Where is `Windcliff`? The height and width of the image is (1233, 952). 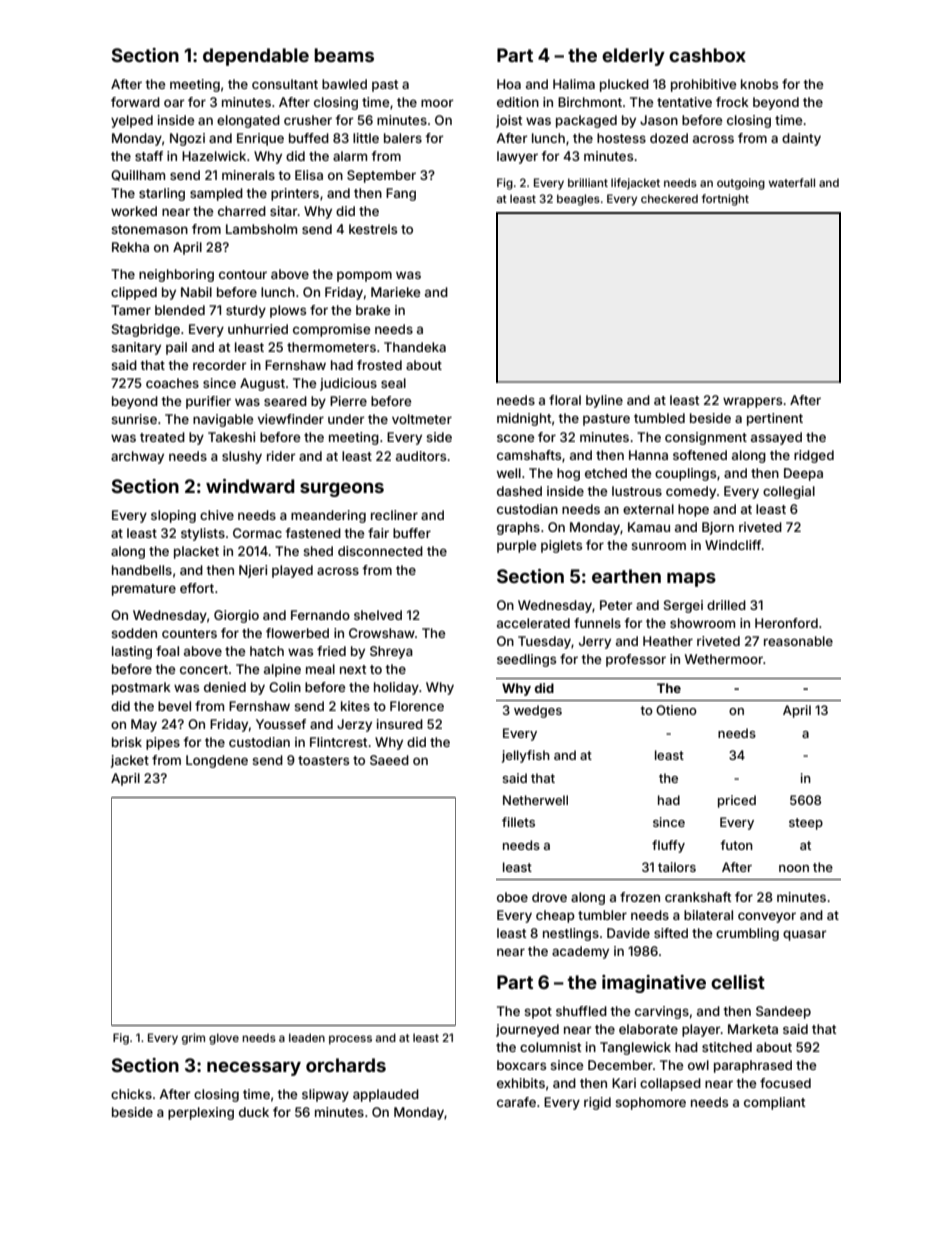
Windcliff is located at coordinates (733, 545).
